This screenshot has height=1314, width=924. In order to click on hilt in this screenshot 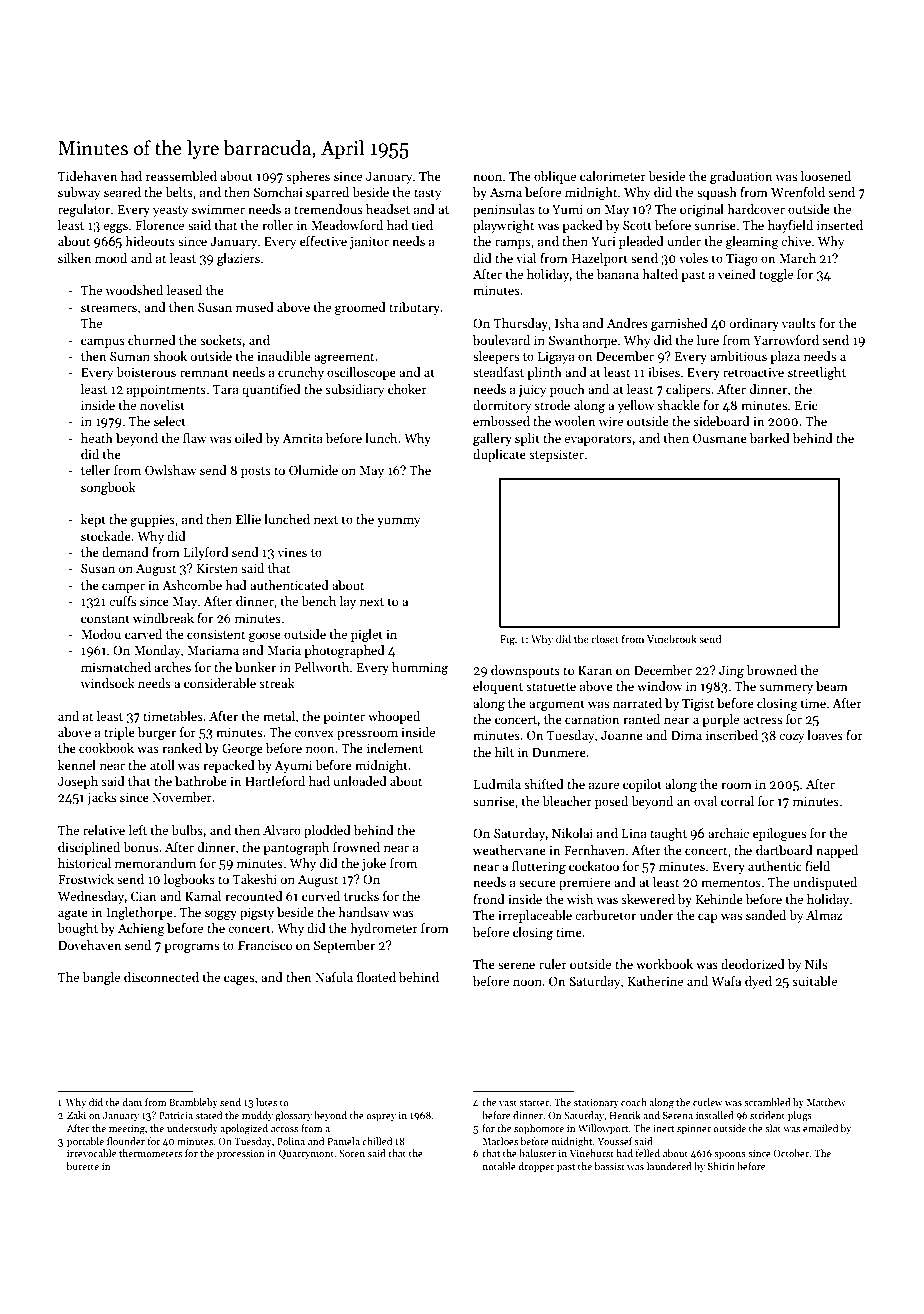, I will do `click(504, 752)`.
